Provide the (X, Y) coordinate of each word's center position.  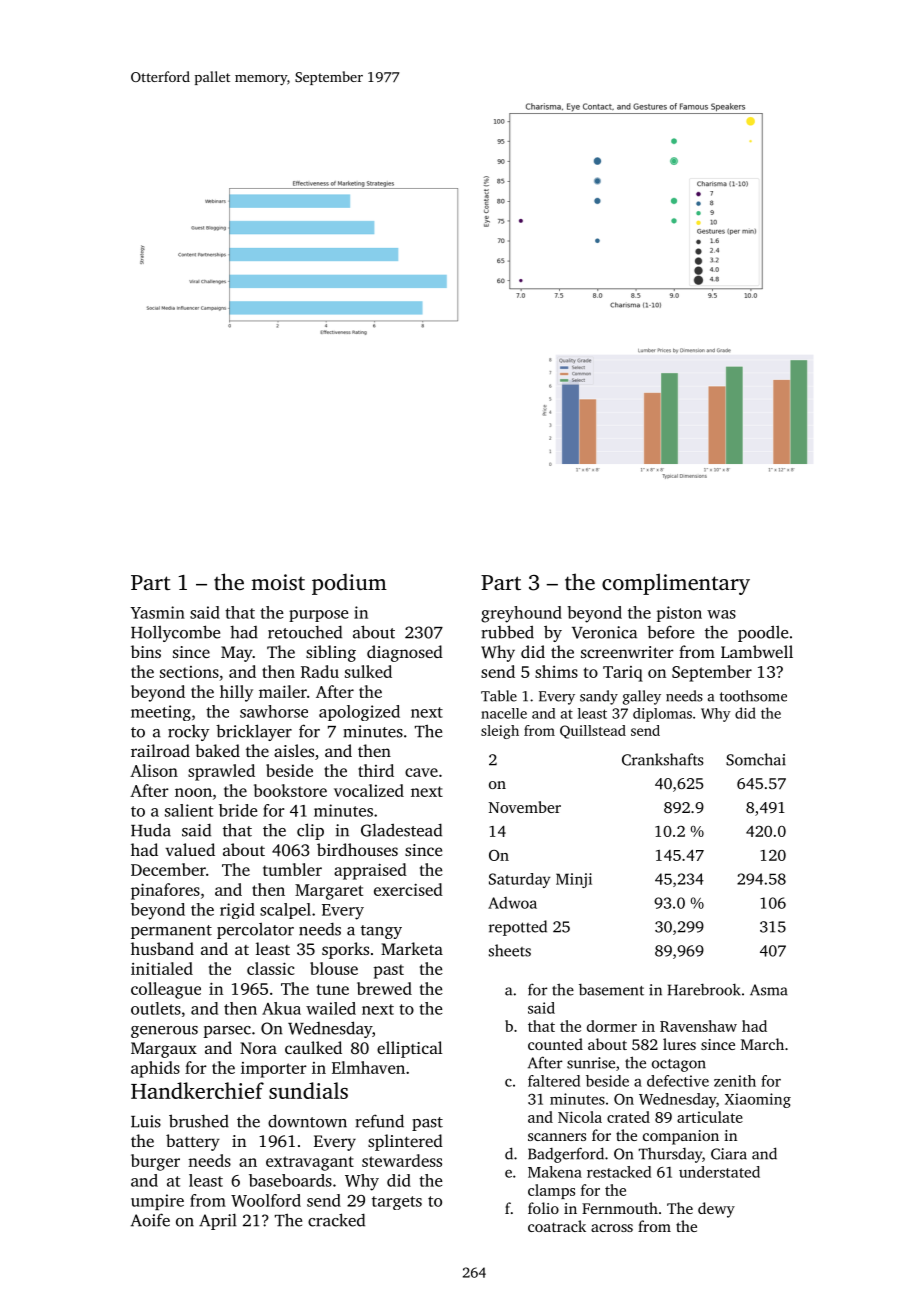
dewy (716, 1210)
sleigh (500, 732)
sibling (331, 653)
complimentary (676, 584)
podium (349, 584)
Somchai (756, 759)
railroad (160, 750)
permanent (171, 932)
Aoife (150, 1220)
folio (543, 1208)
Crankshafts (662, 759)
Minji (574, 880)
